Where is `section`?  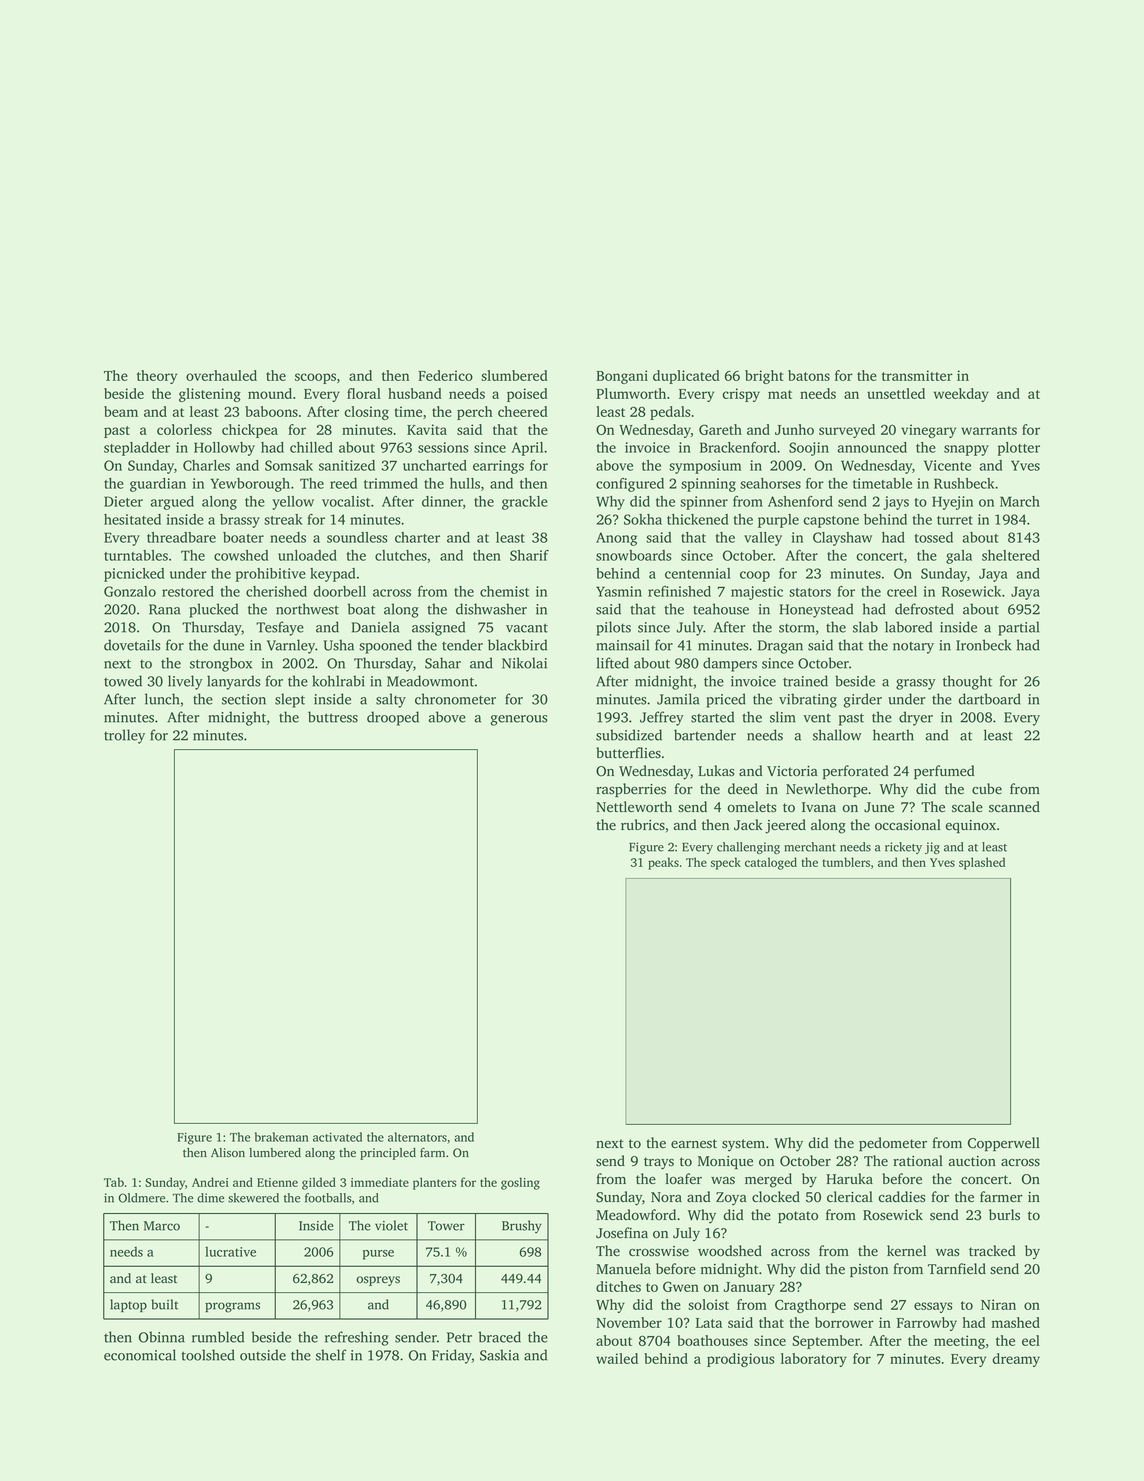
section is located at coordinates (244, 699).
